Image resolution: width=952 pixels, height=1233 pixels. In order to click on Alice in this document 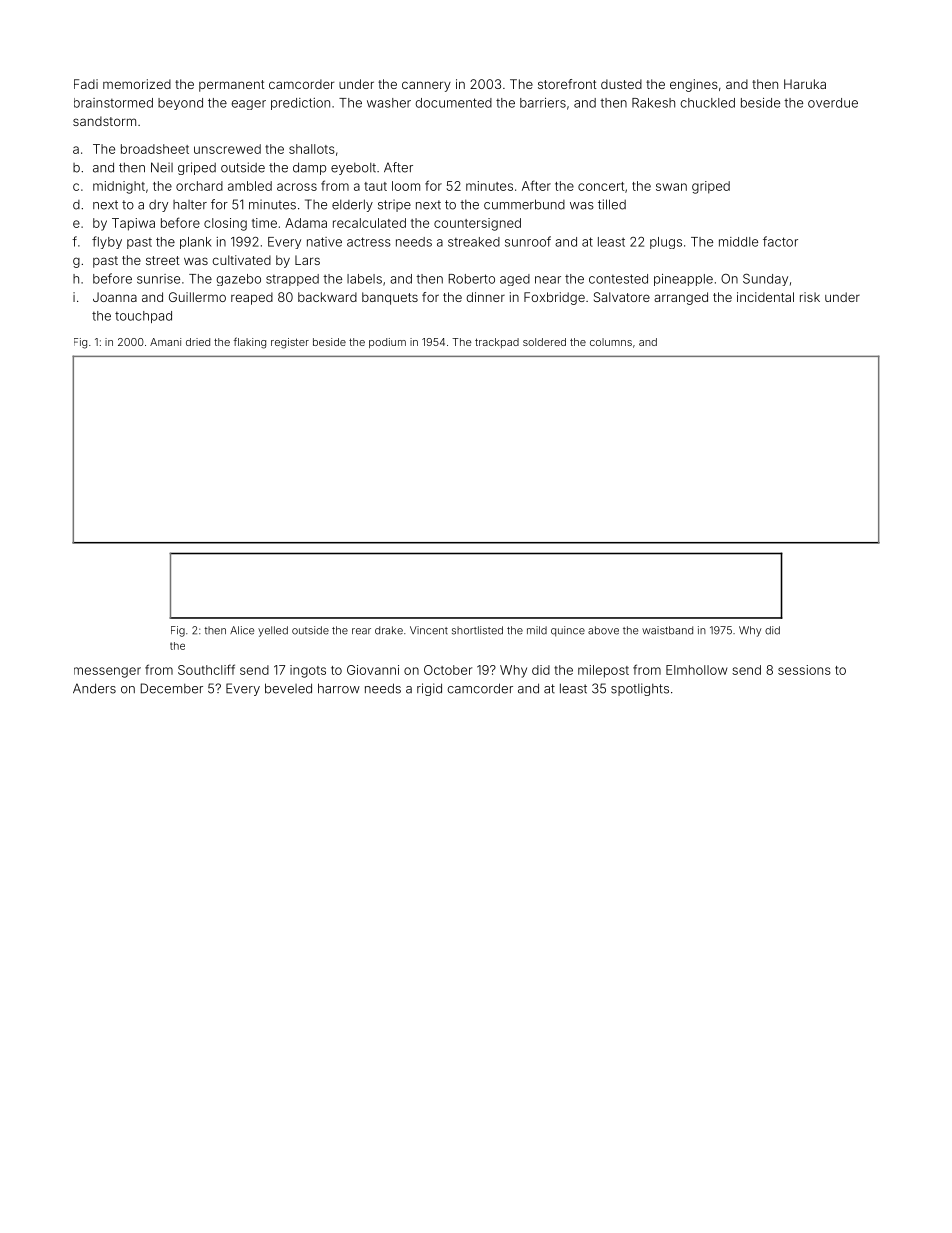, I will do `click(242, 630)`.
